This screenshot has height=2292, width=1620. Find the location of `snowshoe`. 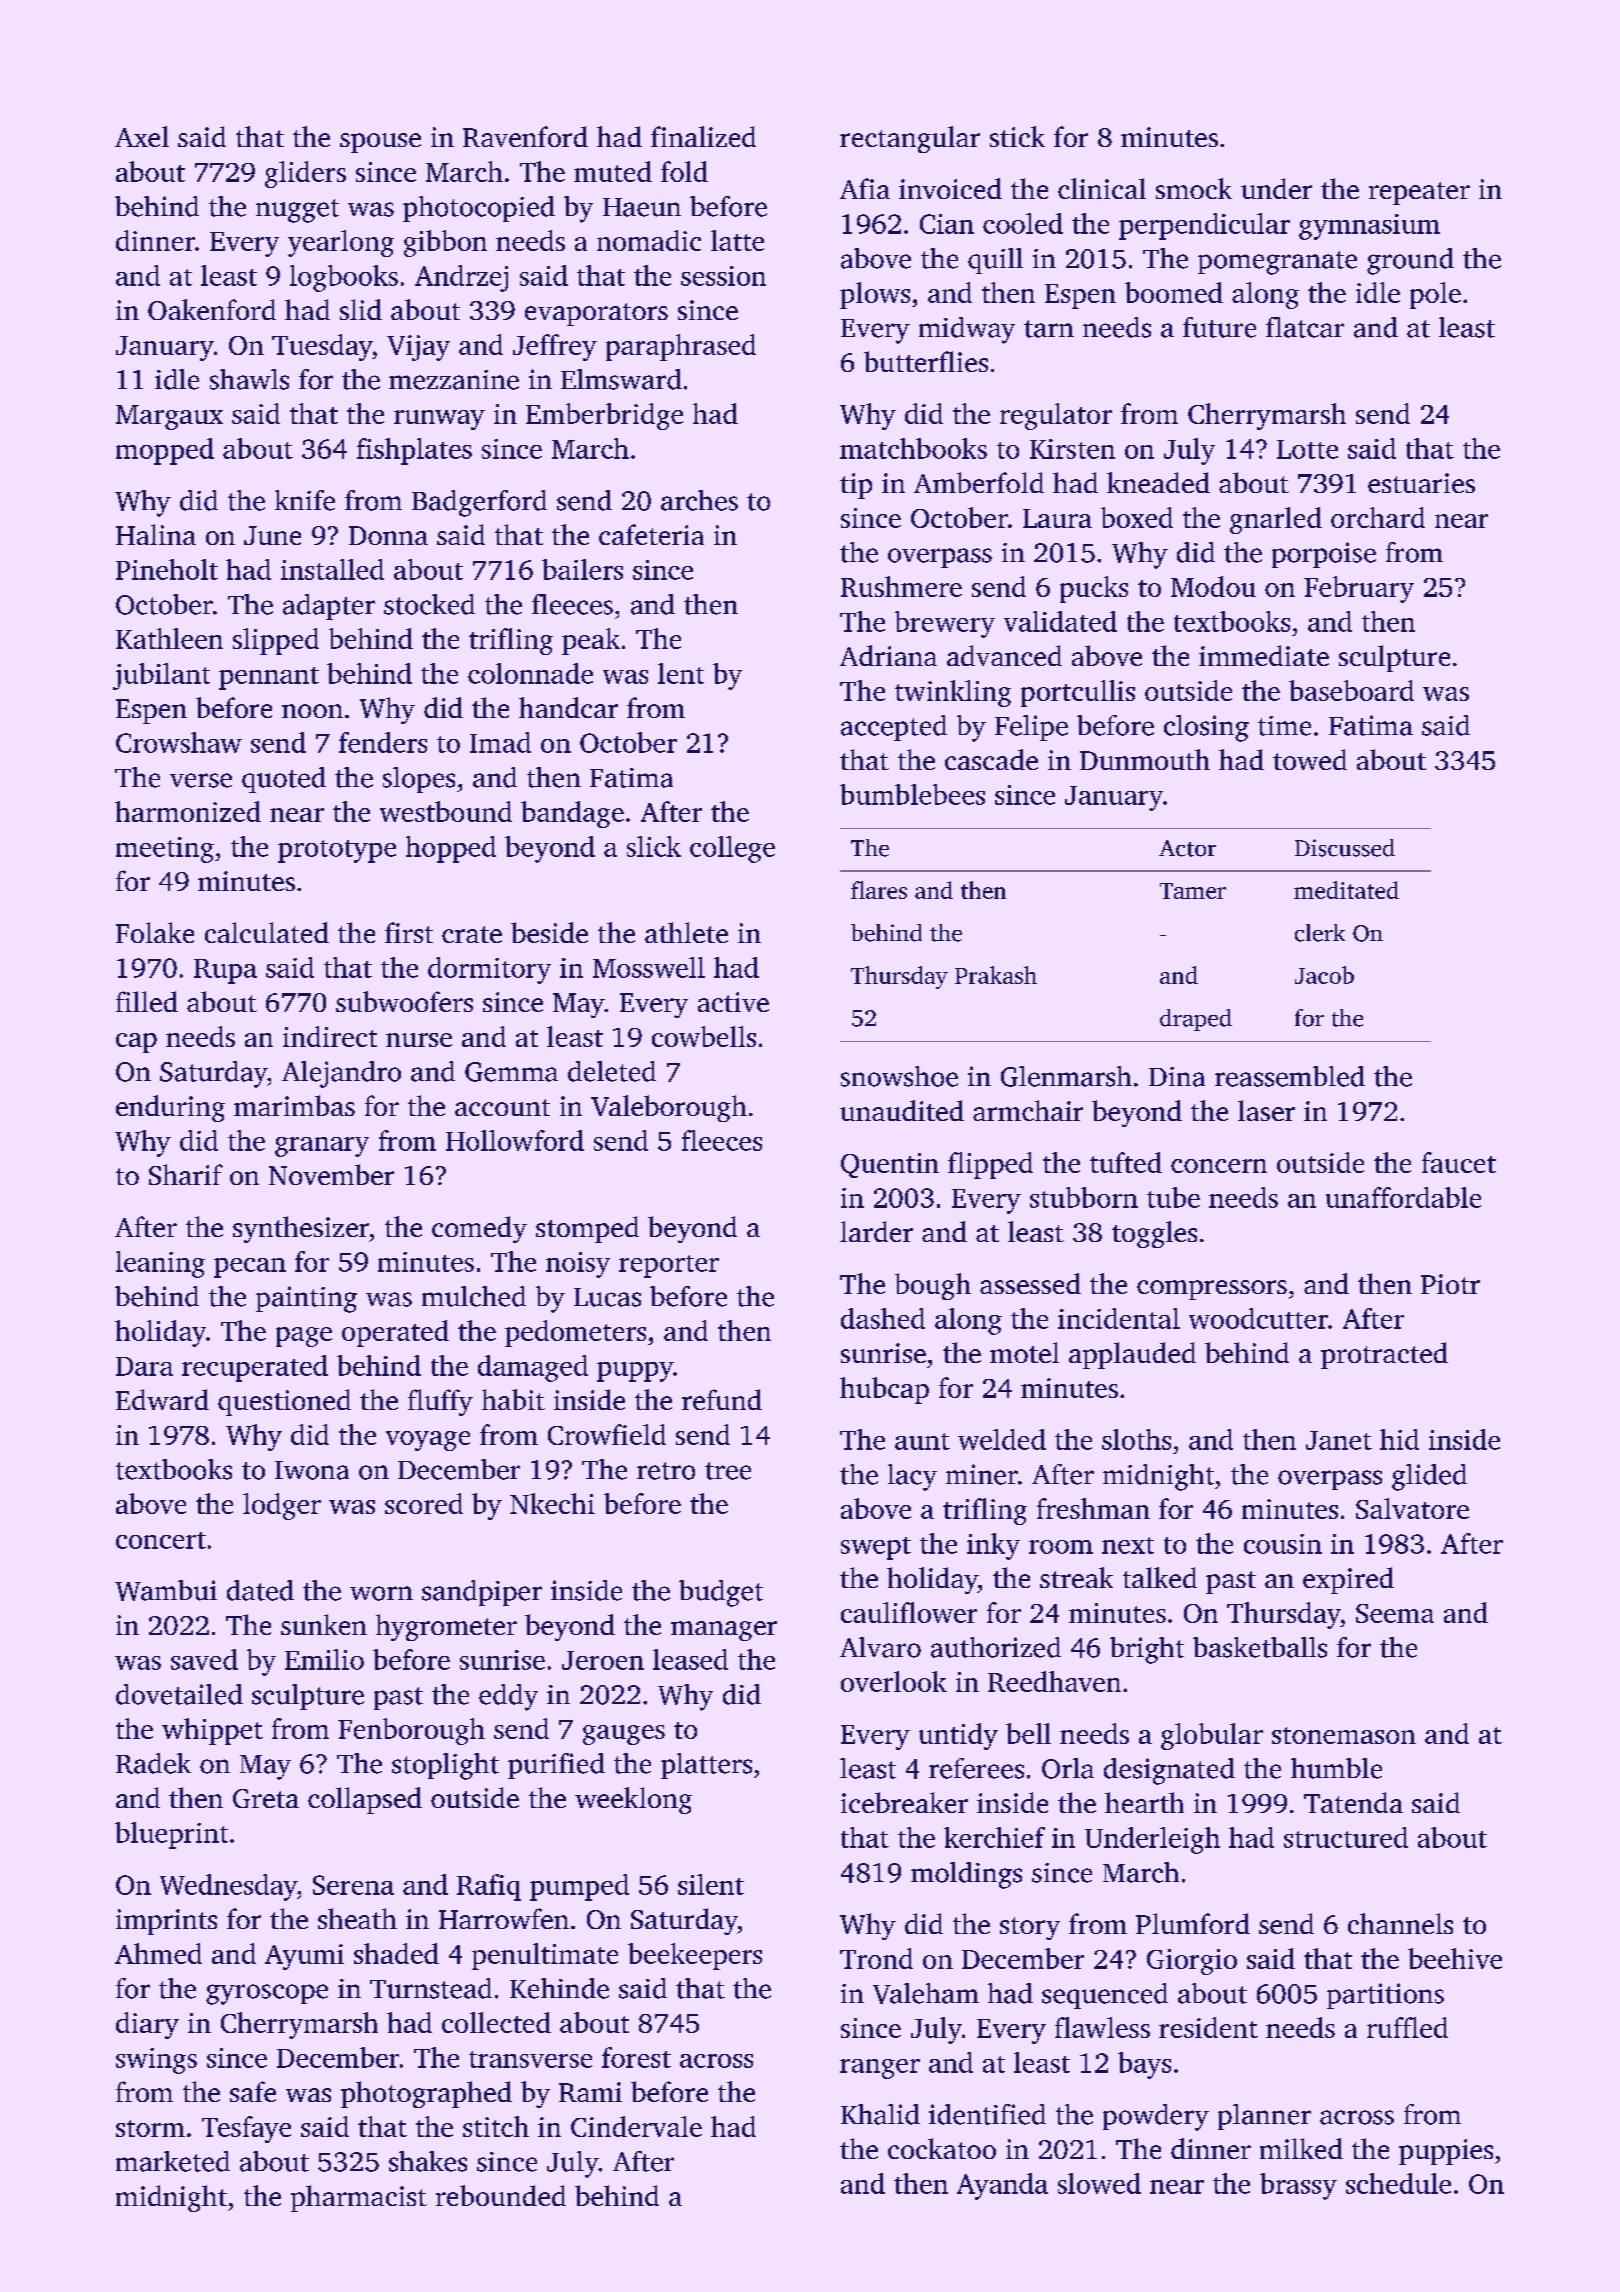

snowshoe is located at coordinates (899, 1076).
